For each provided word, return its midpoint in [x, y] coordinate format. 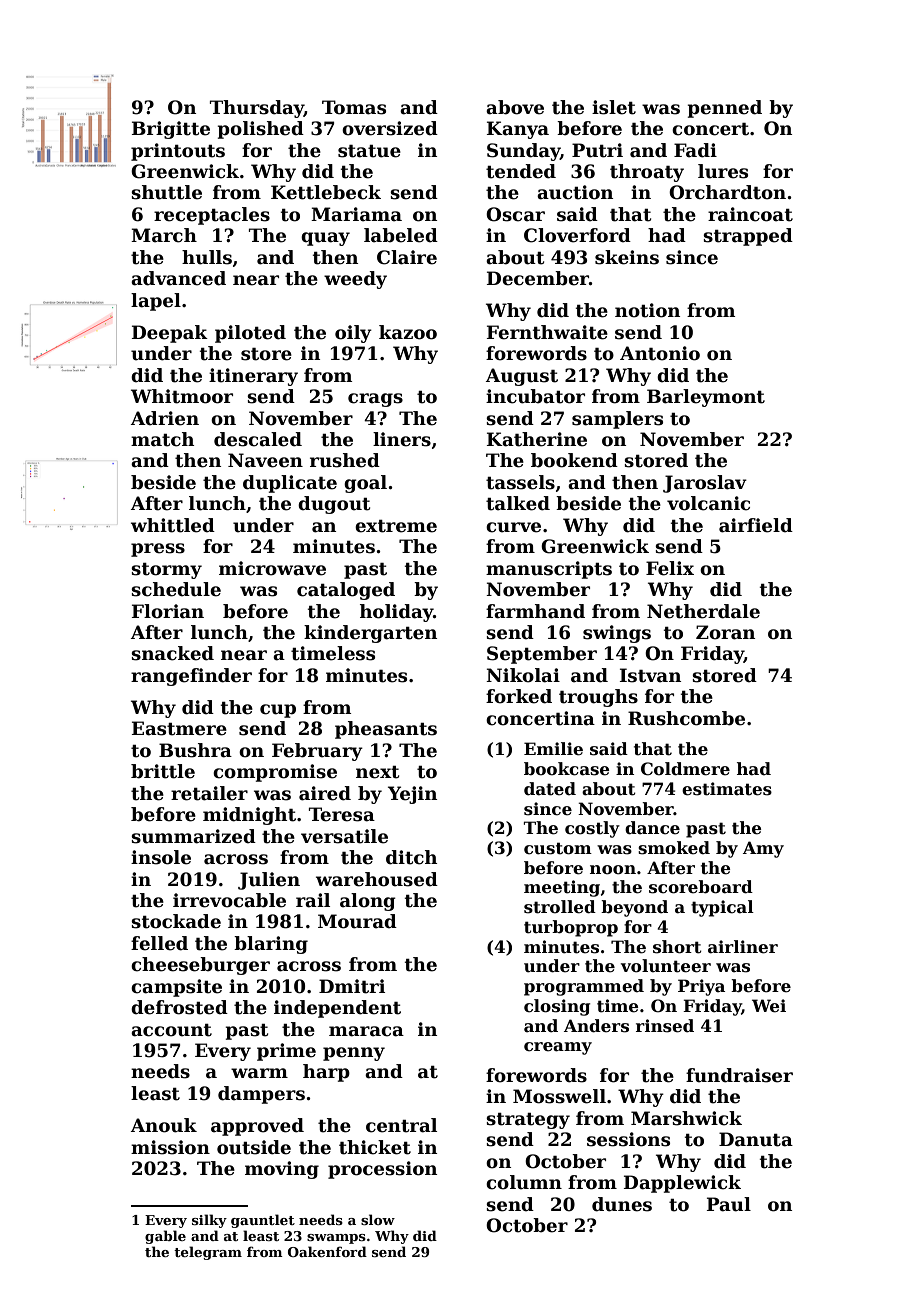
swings [617, 634]
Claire [407, 257]
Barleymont [706, 398]
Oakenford [327, 1251]
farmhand [535, 611]
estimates [727, 789]
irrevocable [229, 900]
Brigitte [171, 130]
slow [378, 1219]
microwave [272, 568]
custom [558, 848]
